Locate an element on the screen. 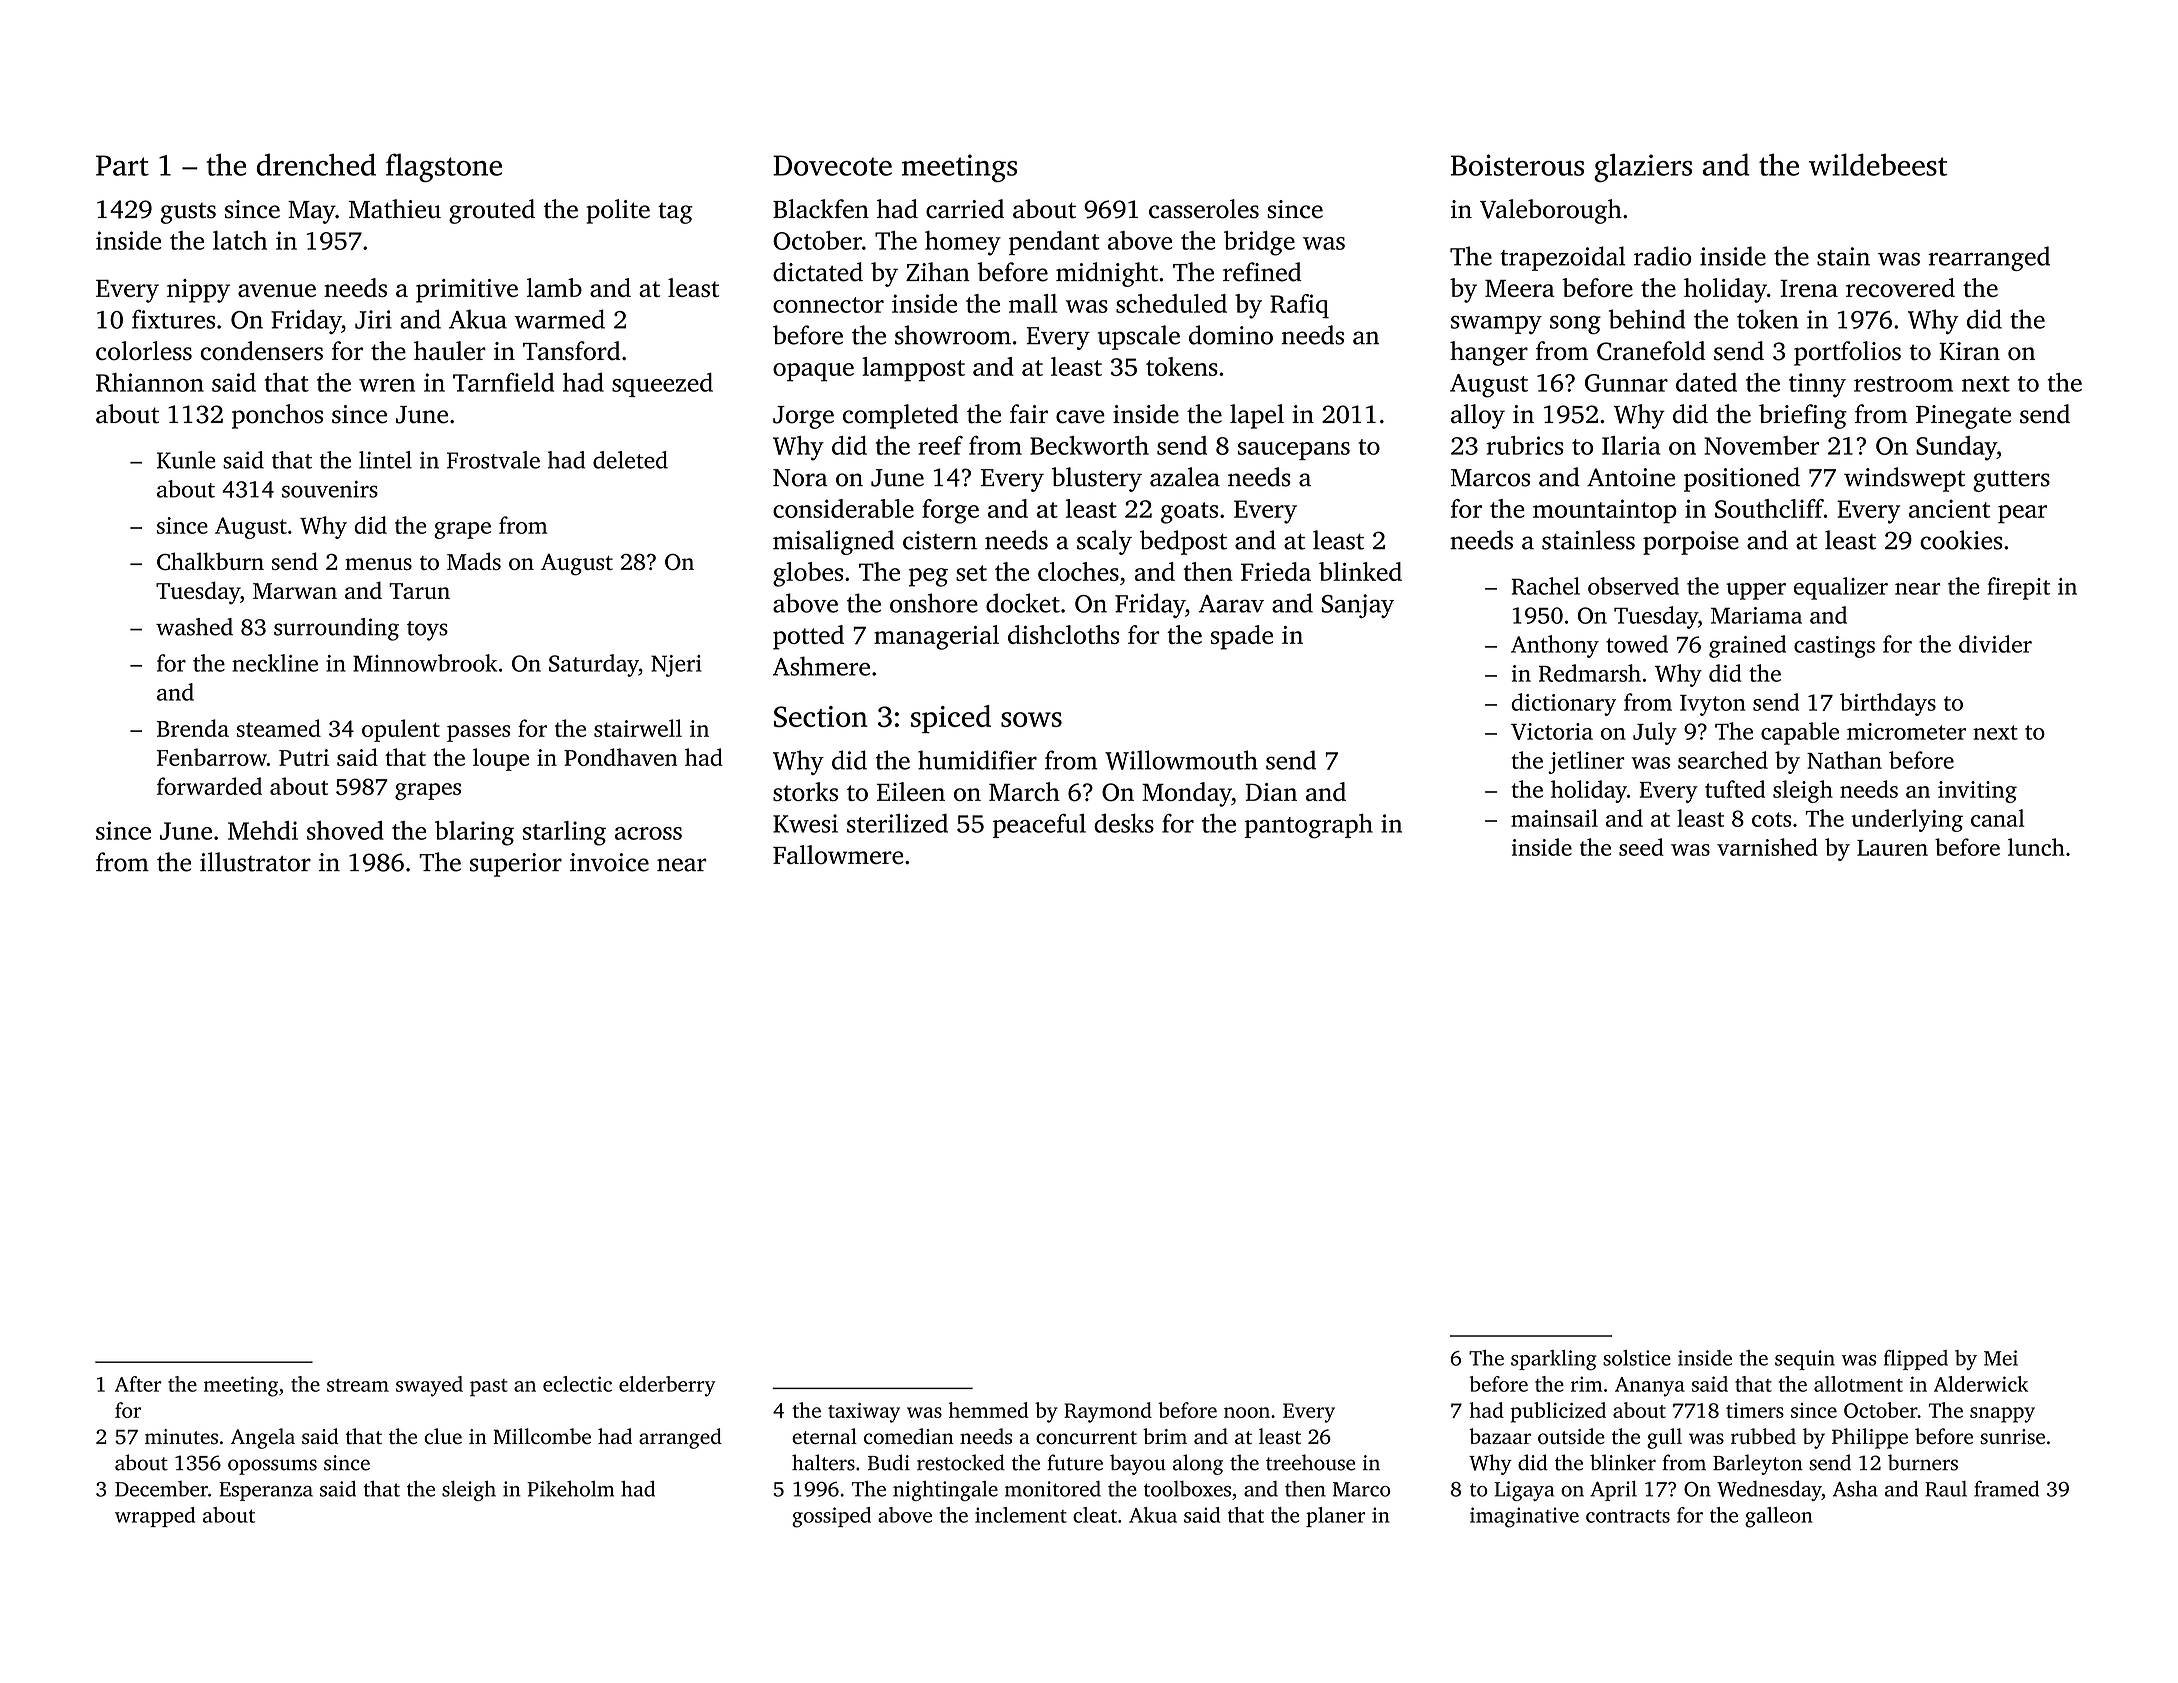 The image size is (2178, 1683). fair is located at coordinates (1029, 414).
